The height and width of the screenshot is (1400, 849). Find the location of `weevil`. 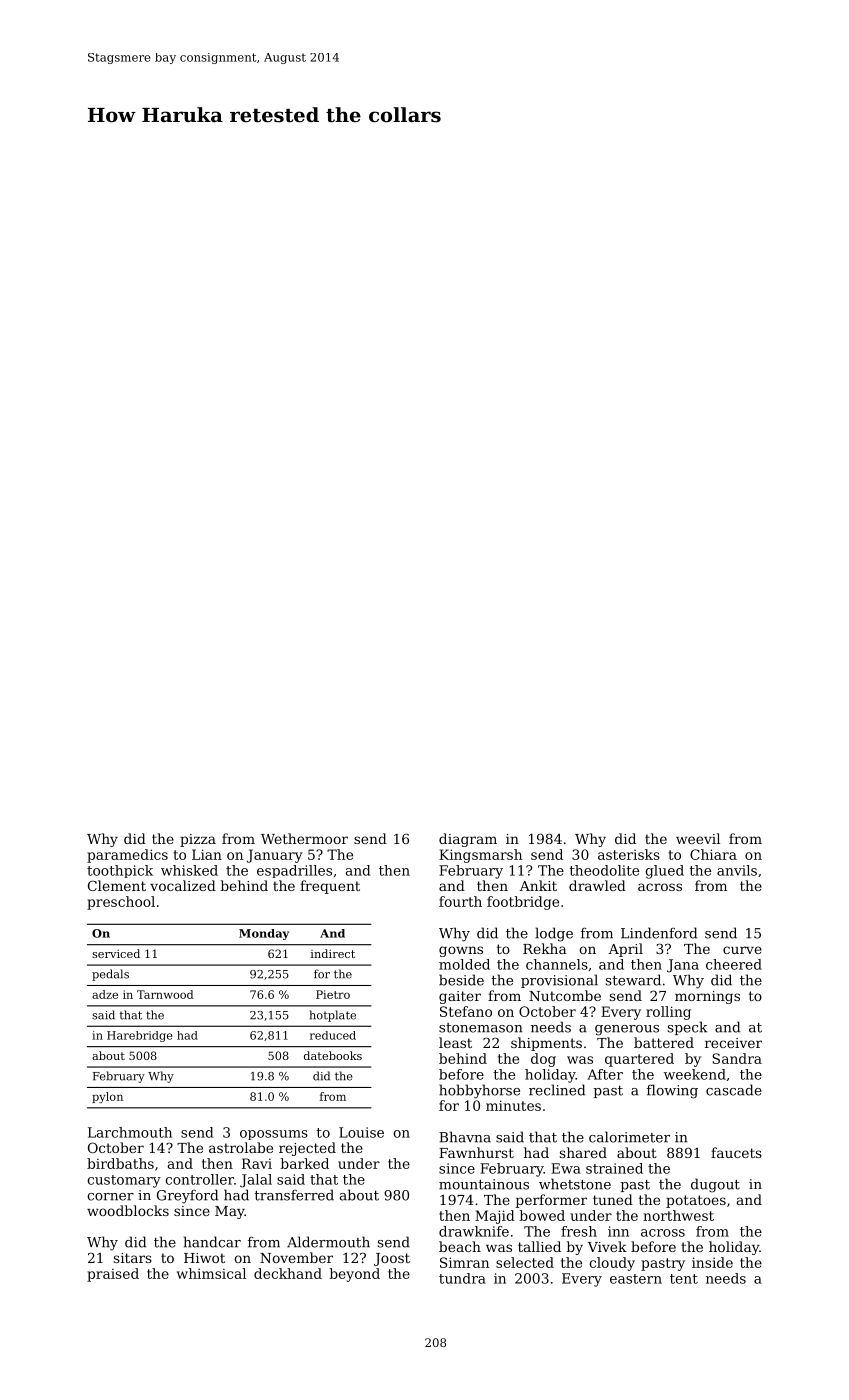

weevil is located at coordinates (698, 838).
